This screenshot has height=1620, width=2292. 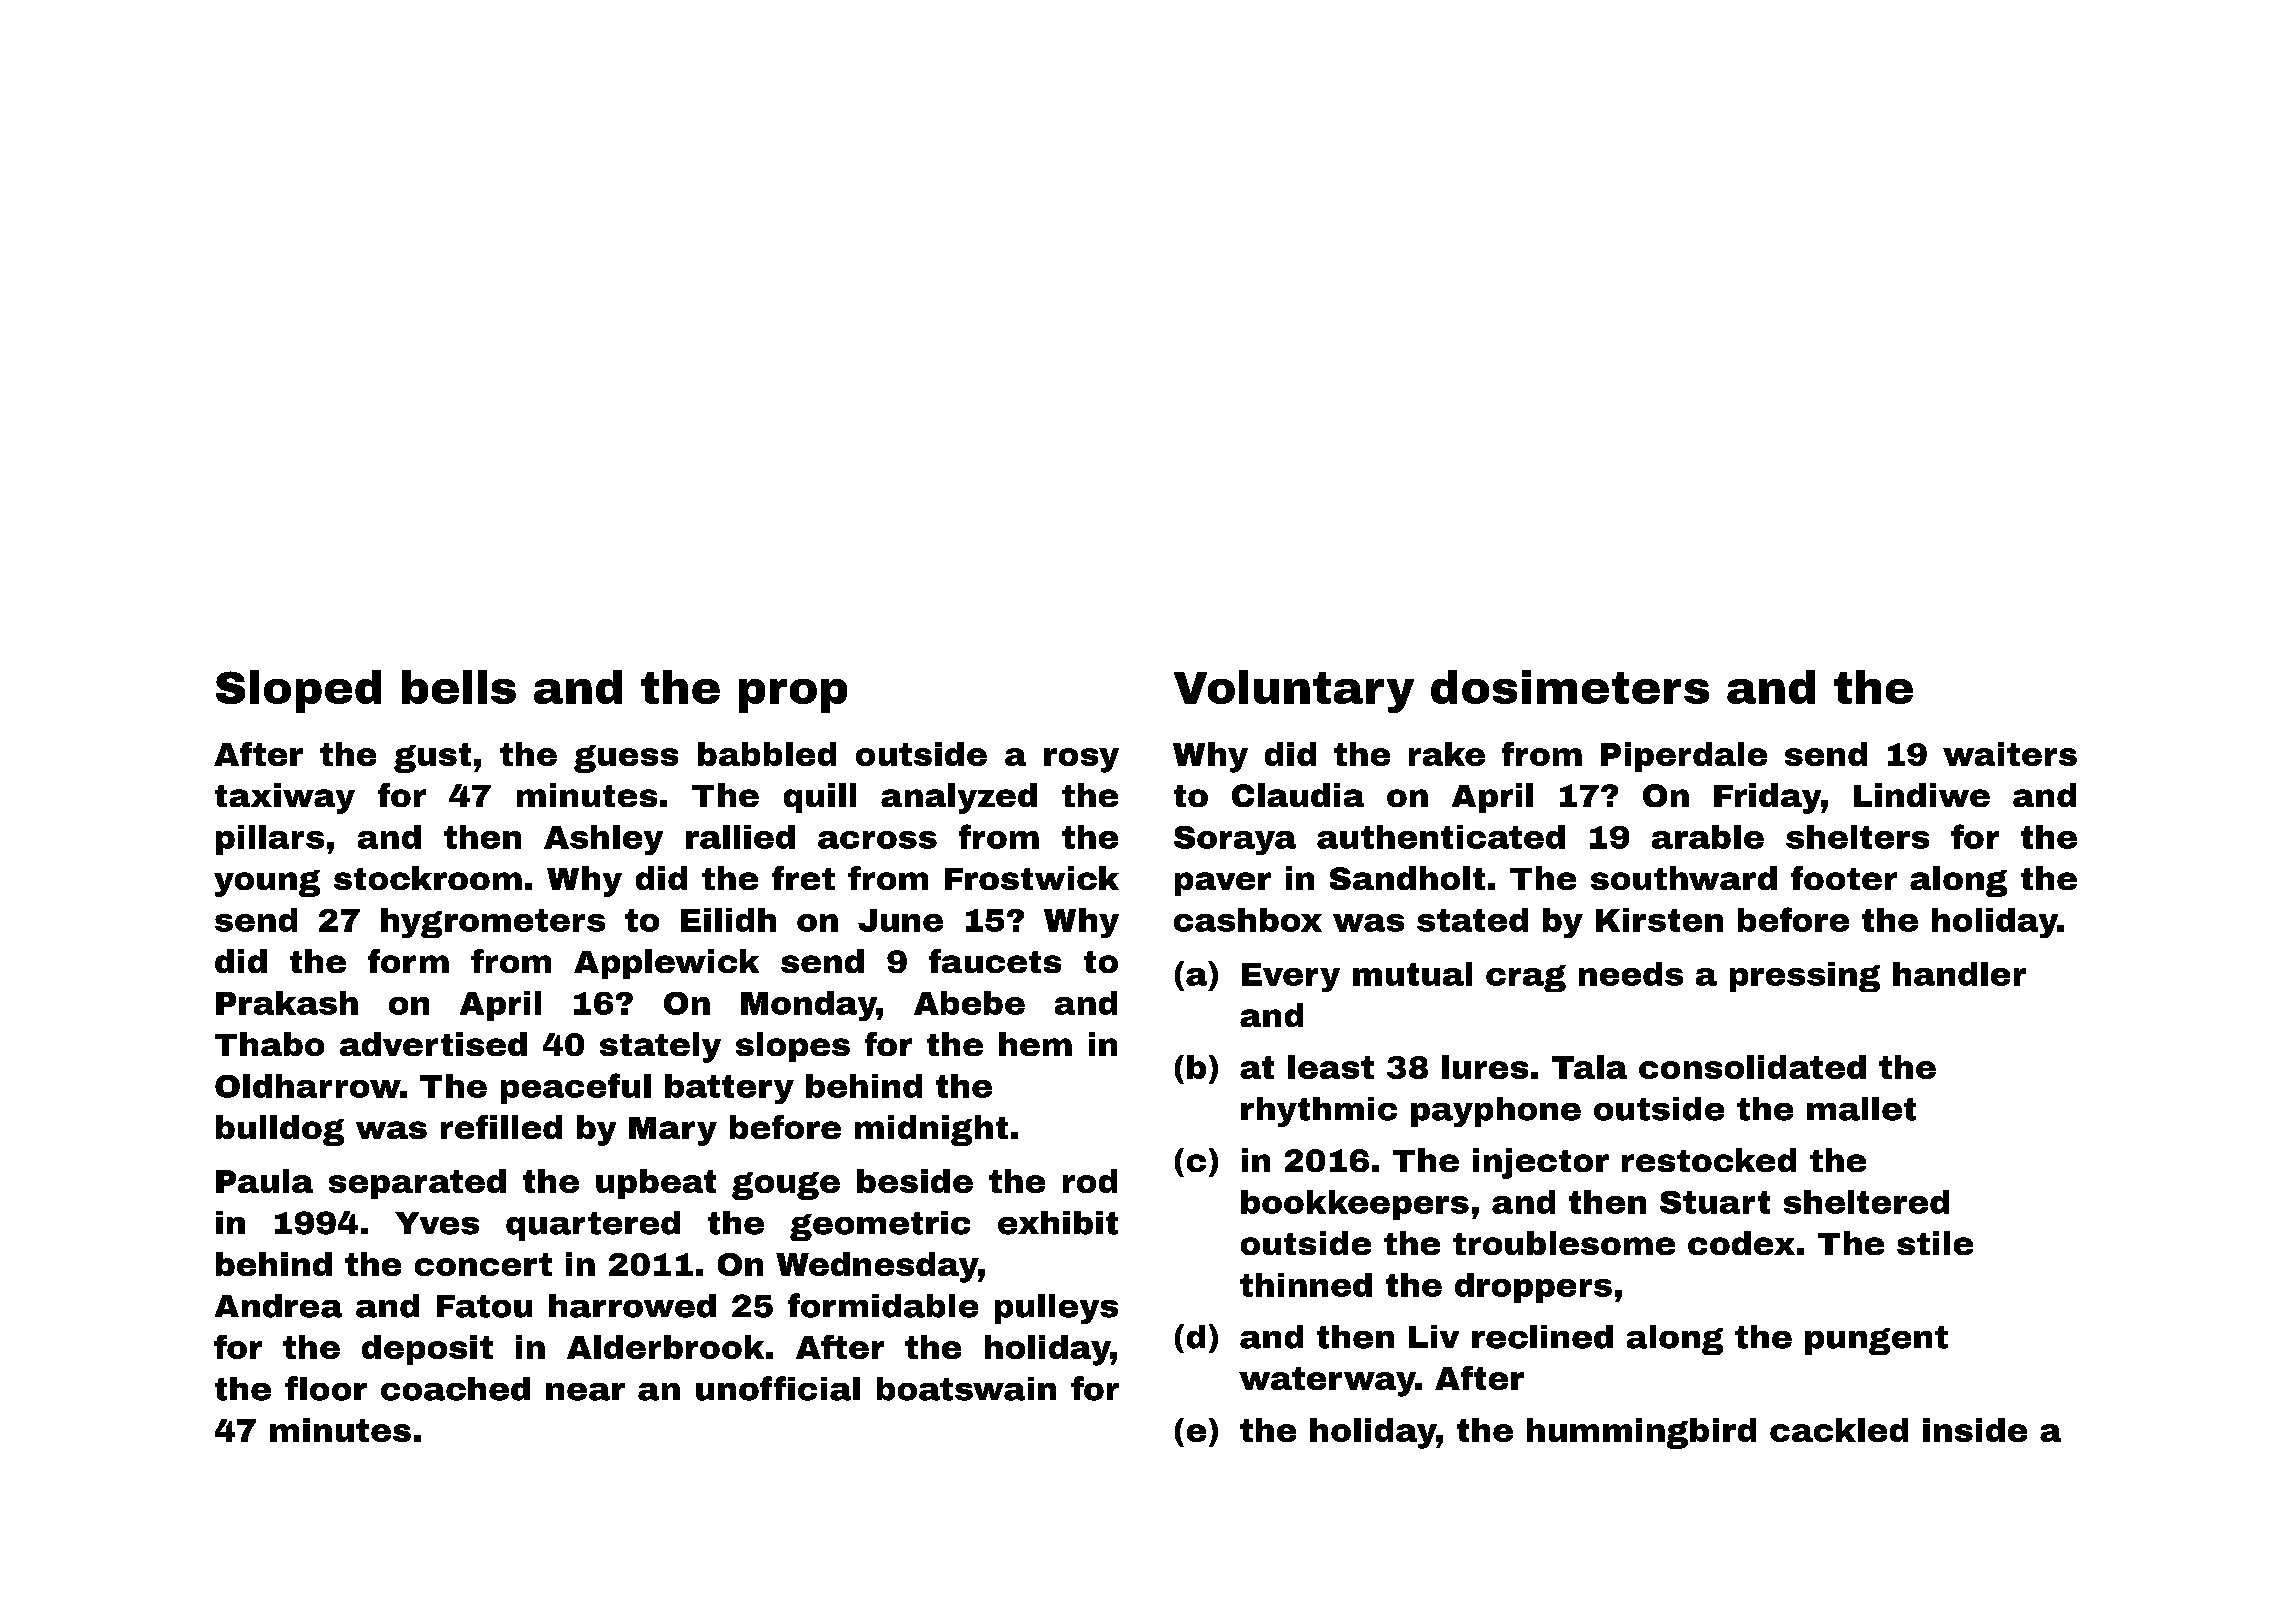 I want to click on reclined, so click(x=1542, y=1337).
